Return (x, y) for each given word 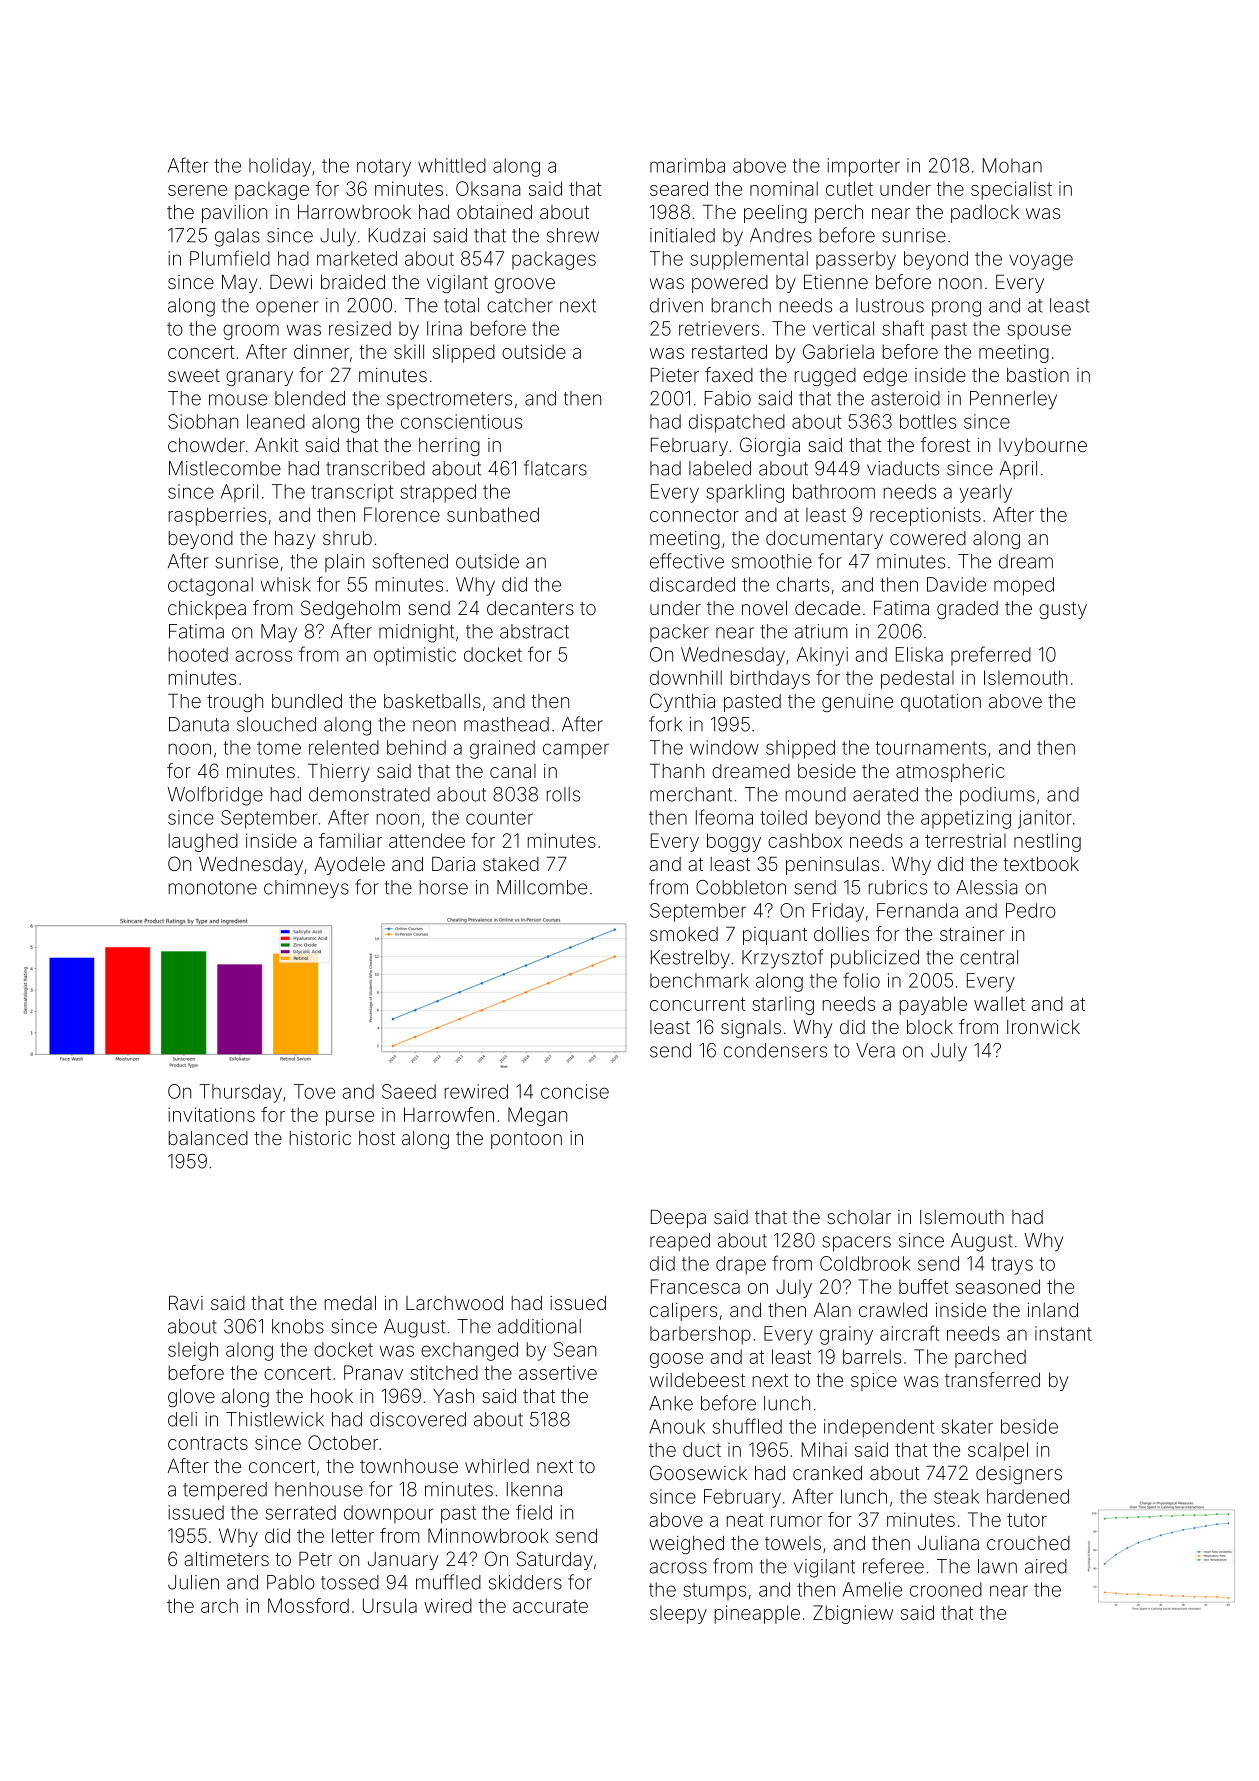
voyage (1041, 262)
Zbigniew (853, 1614)
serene (197, 190)
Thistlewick (275, 1419)
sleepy (678, 1615)
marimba (687, 165)
